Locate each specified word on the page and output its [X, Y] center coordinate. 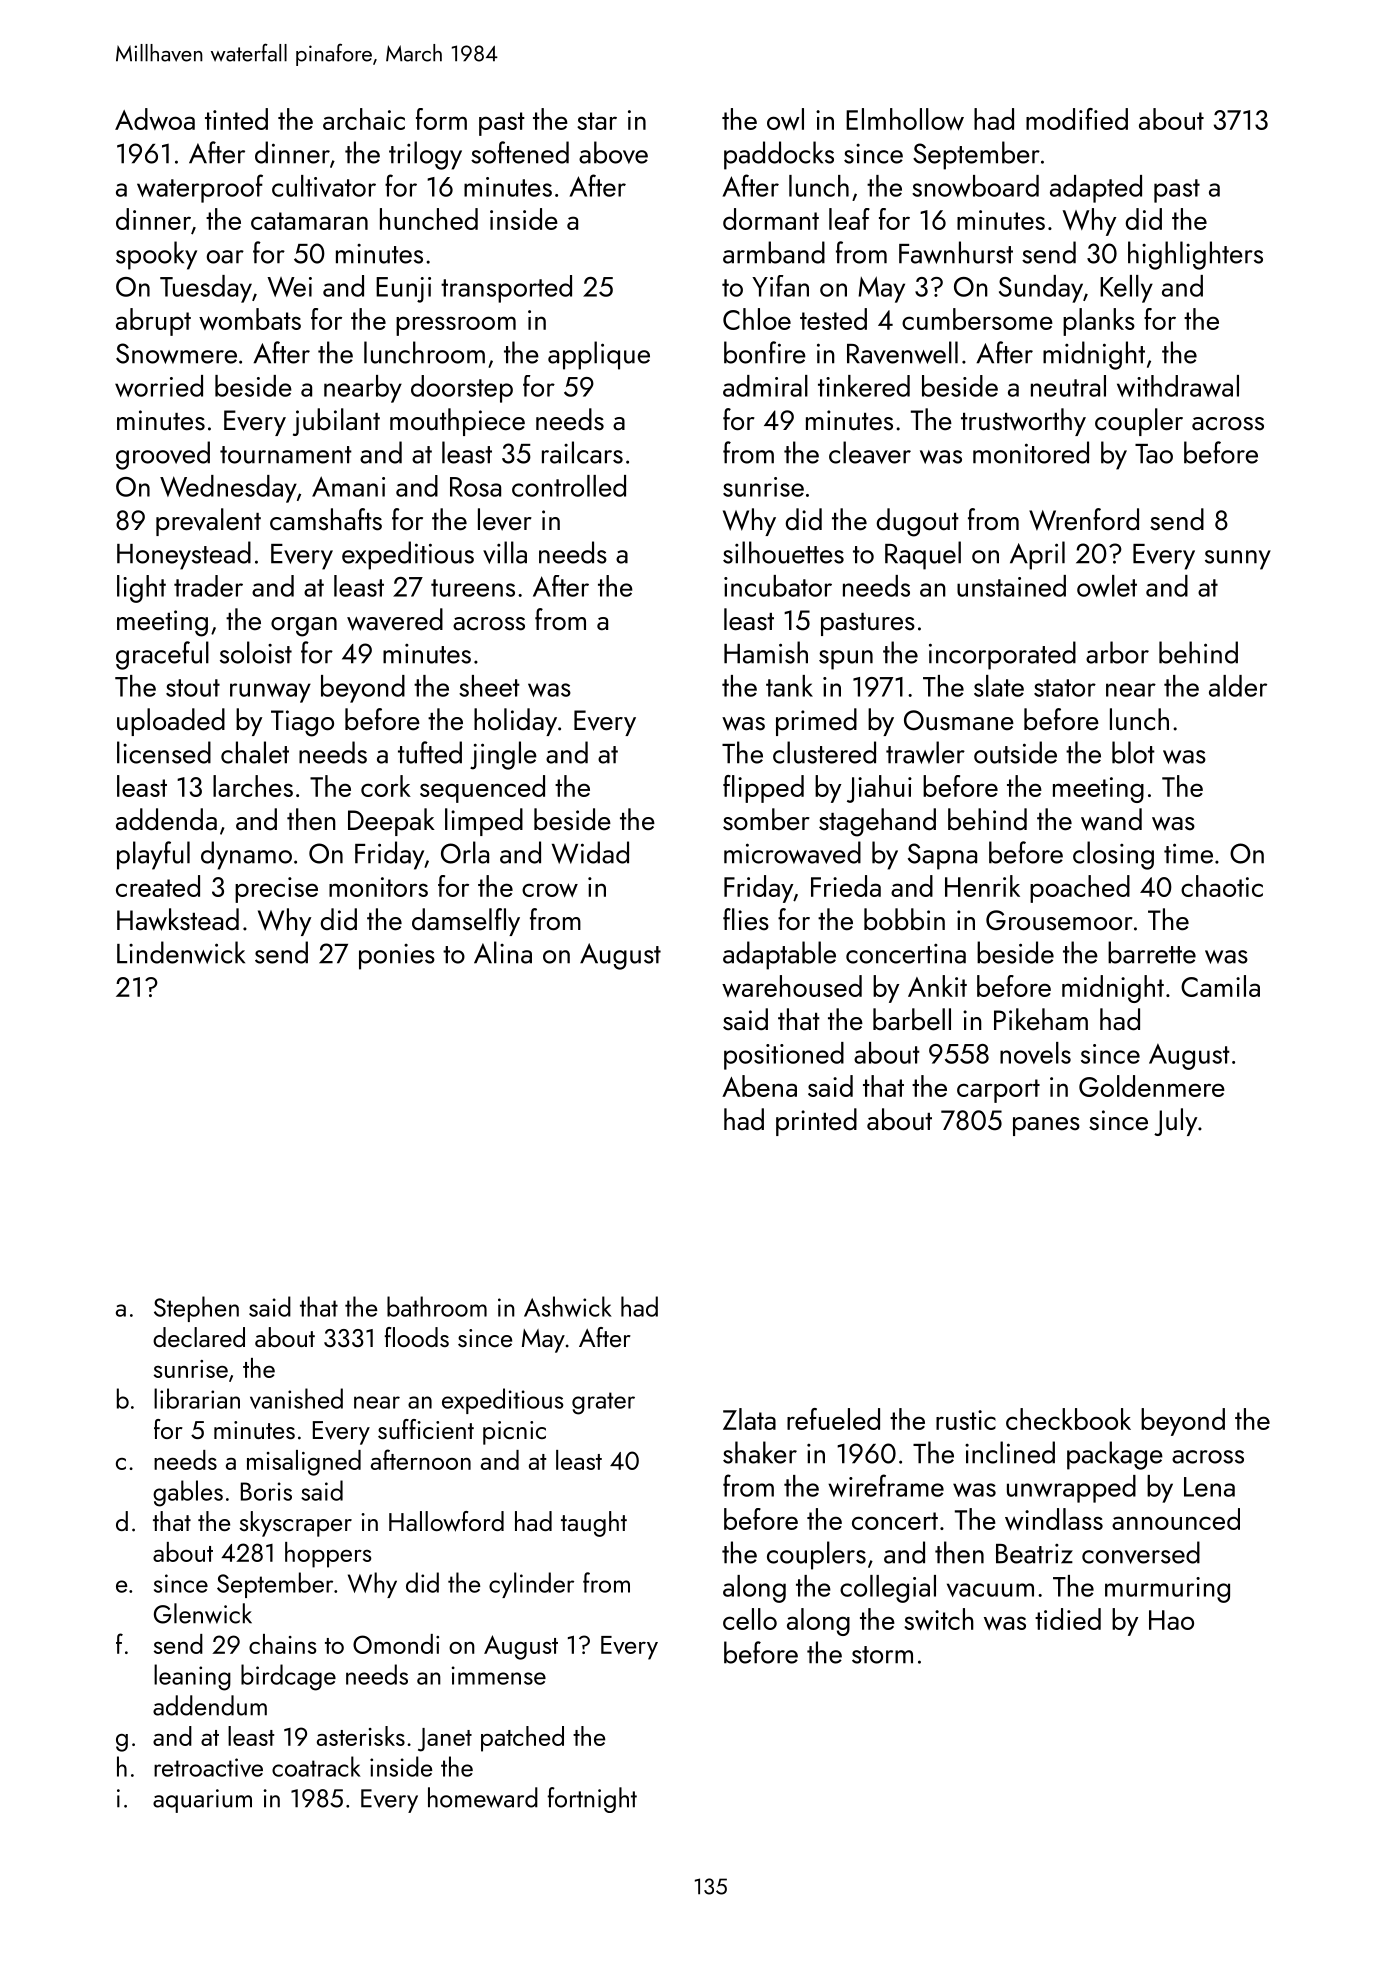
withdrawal [1178, 386]
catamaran [309, 221]
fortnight [592, 1800]
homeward [483, 1797]
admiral [765, 386]
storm [882, 1655]
